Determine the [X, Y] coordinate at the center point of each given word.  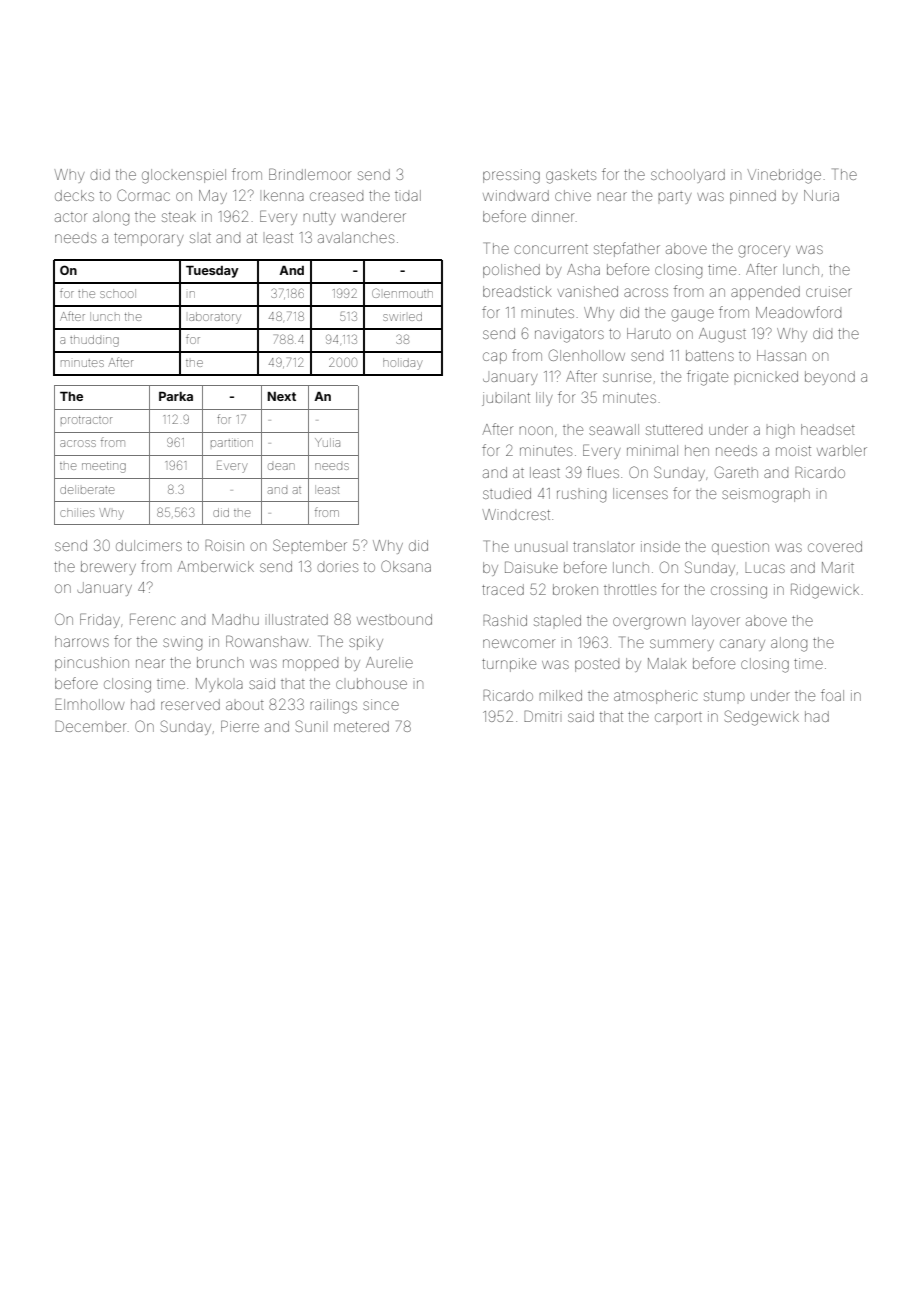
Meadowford [798, 312]
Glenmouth [402, 293]
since [381, 704]
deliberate [87, 489]
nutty [319, 218]
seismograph [766, 495]
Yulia [327, 442]
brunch [220, 662]
